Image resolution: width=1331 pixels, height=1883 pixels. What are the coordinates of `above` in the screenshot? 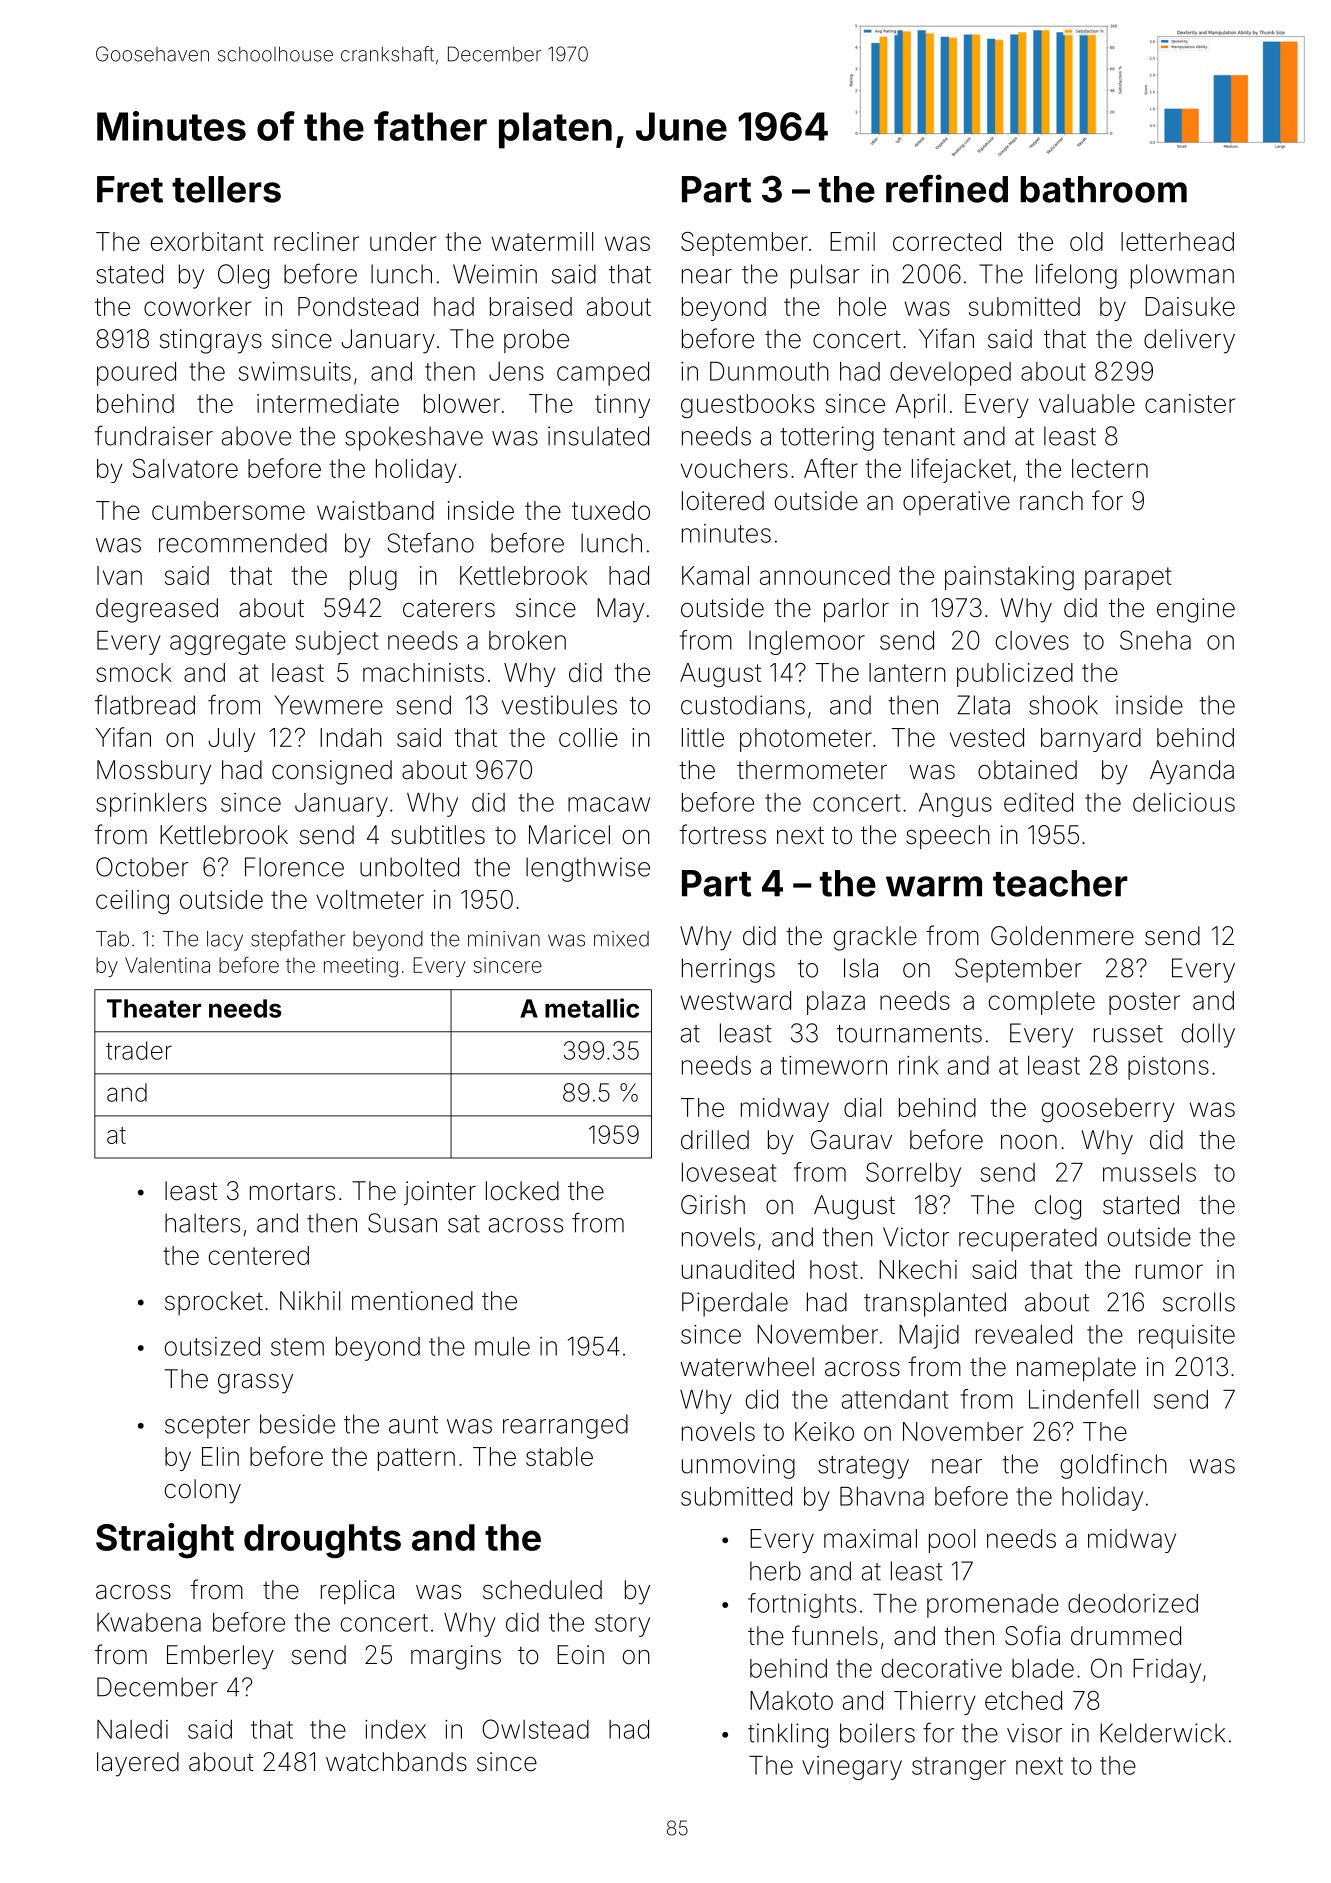 It's located at (256, 436).
